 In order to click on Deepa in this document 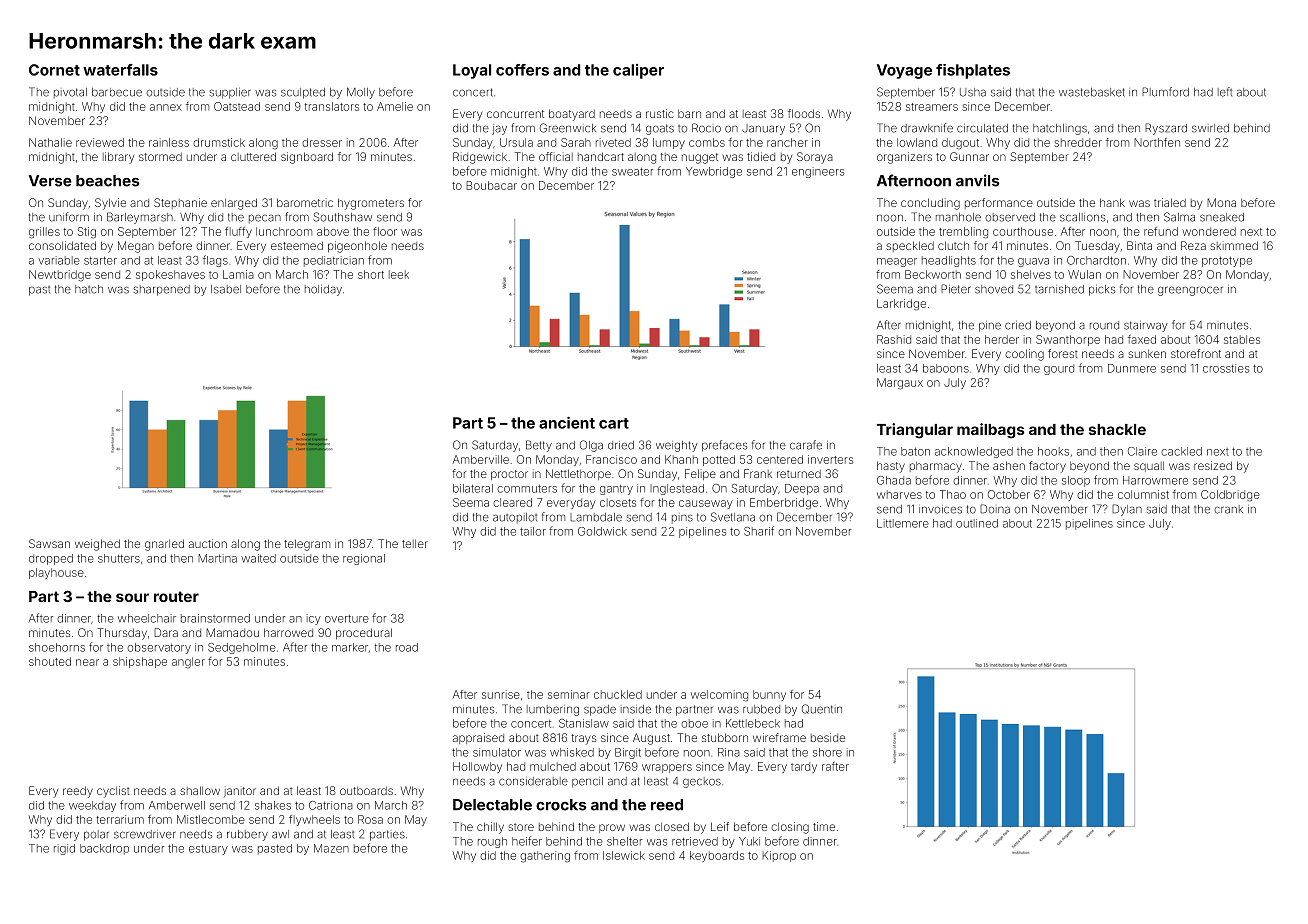, I will do `click(802, 489)`.
